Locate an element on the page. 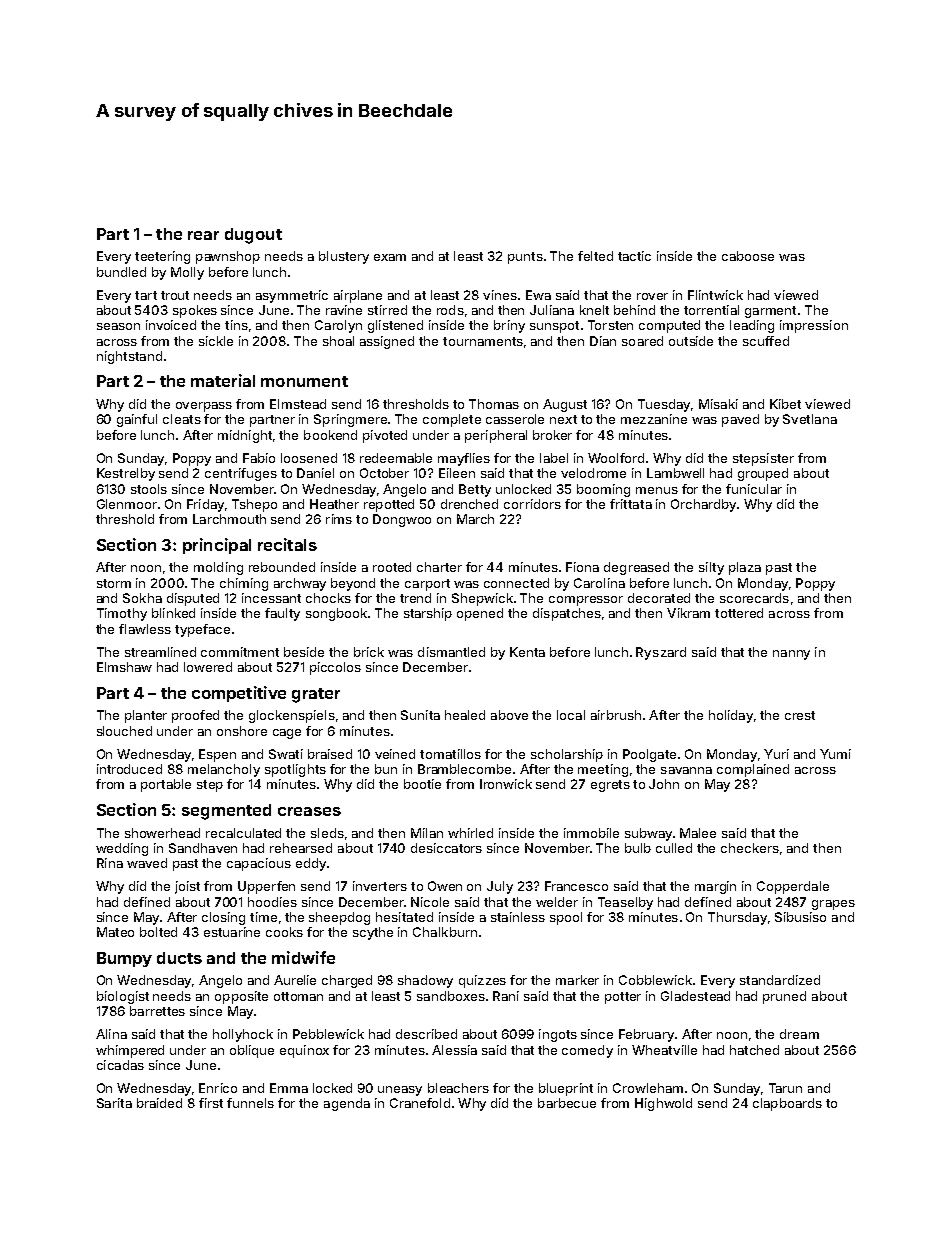  chocks is located at coordinates (328, 598).
